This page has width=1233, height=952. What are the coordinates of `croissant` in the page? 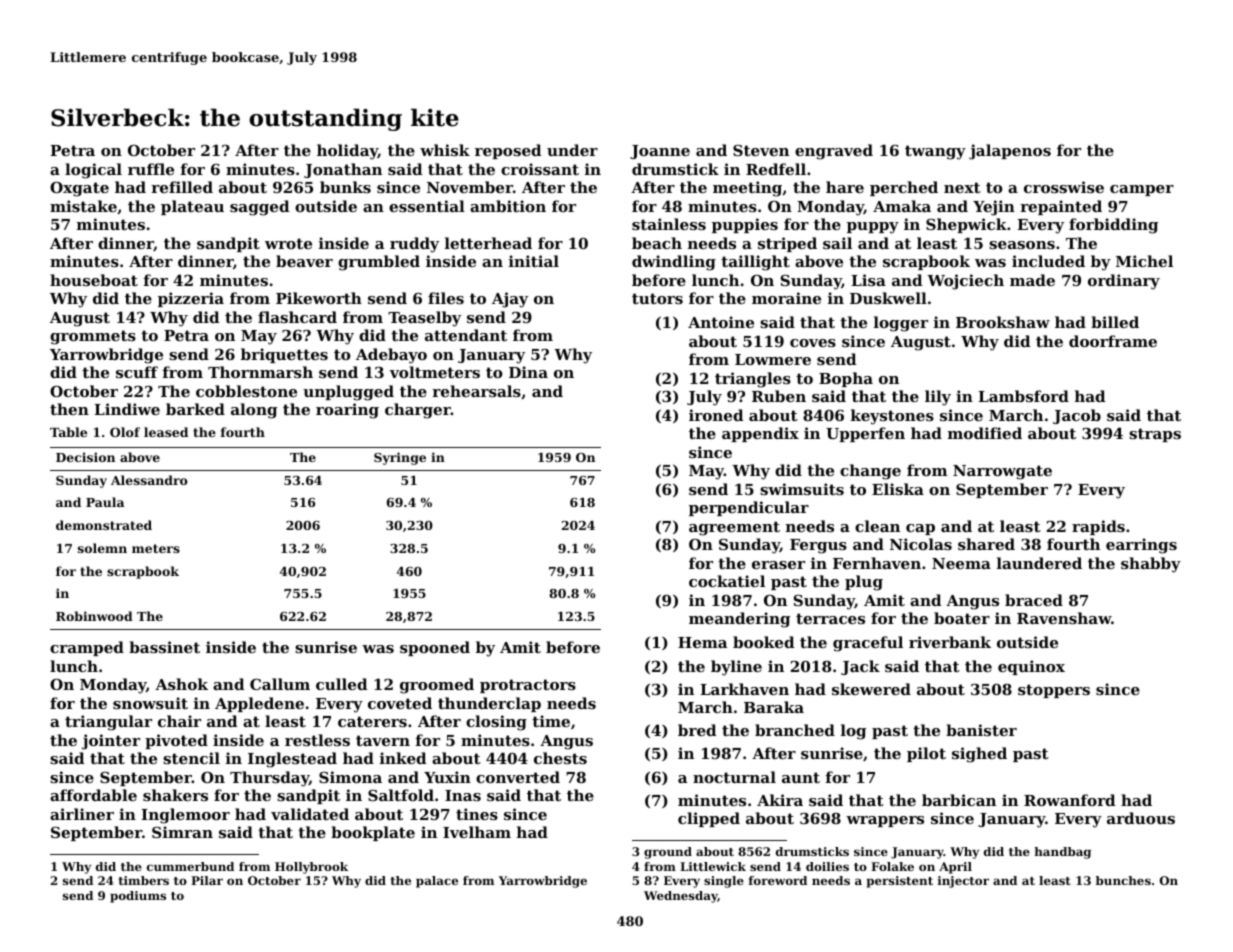 It's located at (540, 169).
